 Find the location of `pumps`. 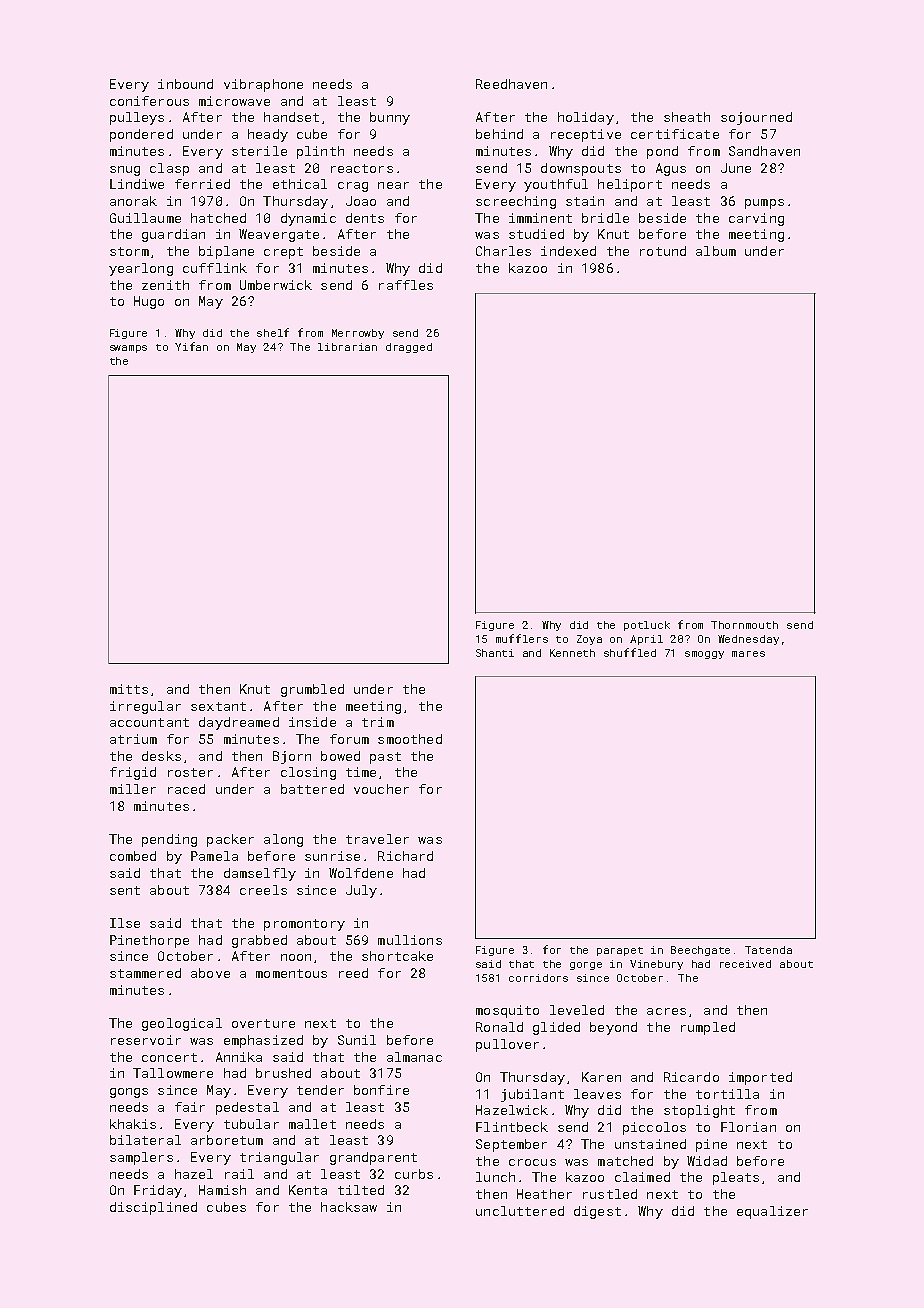

pumps is located at coordinates (764, 204).
